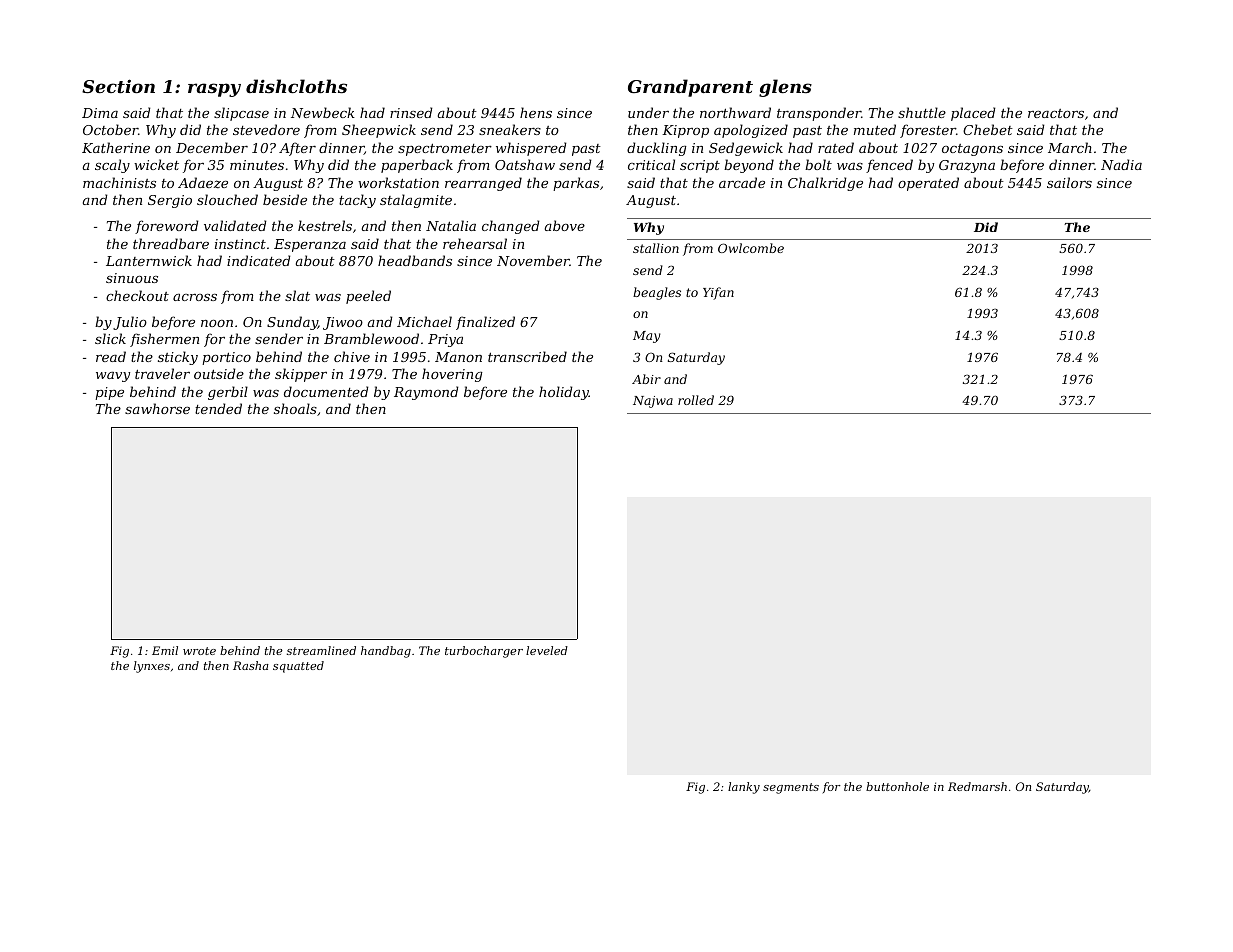 The height and width of the screenshot is (952, 1233). What do you see at coordinates (646, 379) in the screenshot?
I see `Abir` at bounding box center [646, 379].
